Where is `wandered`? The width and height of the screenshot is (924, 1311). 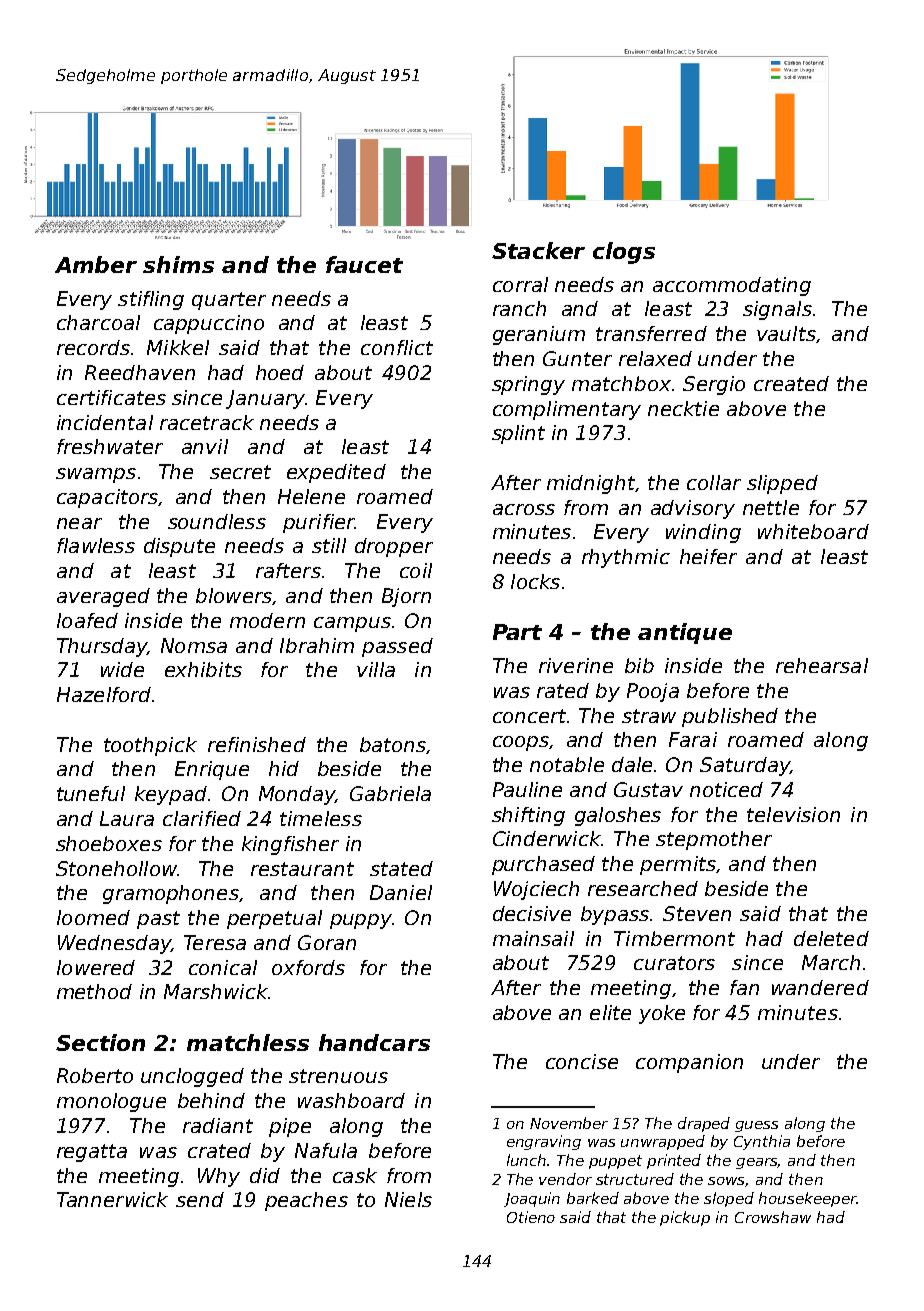
wandered is located at coordinates (820, 987).
